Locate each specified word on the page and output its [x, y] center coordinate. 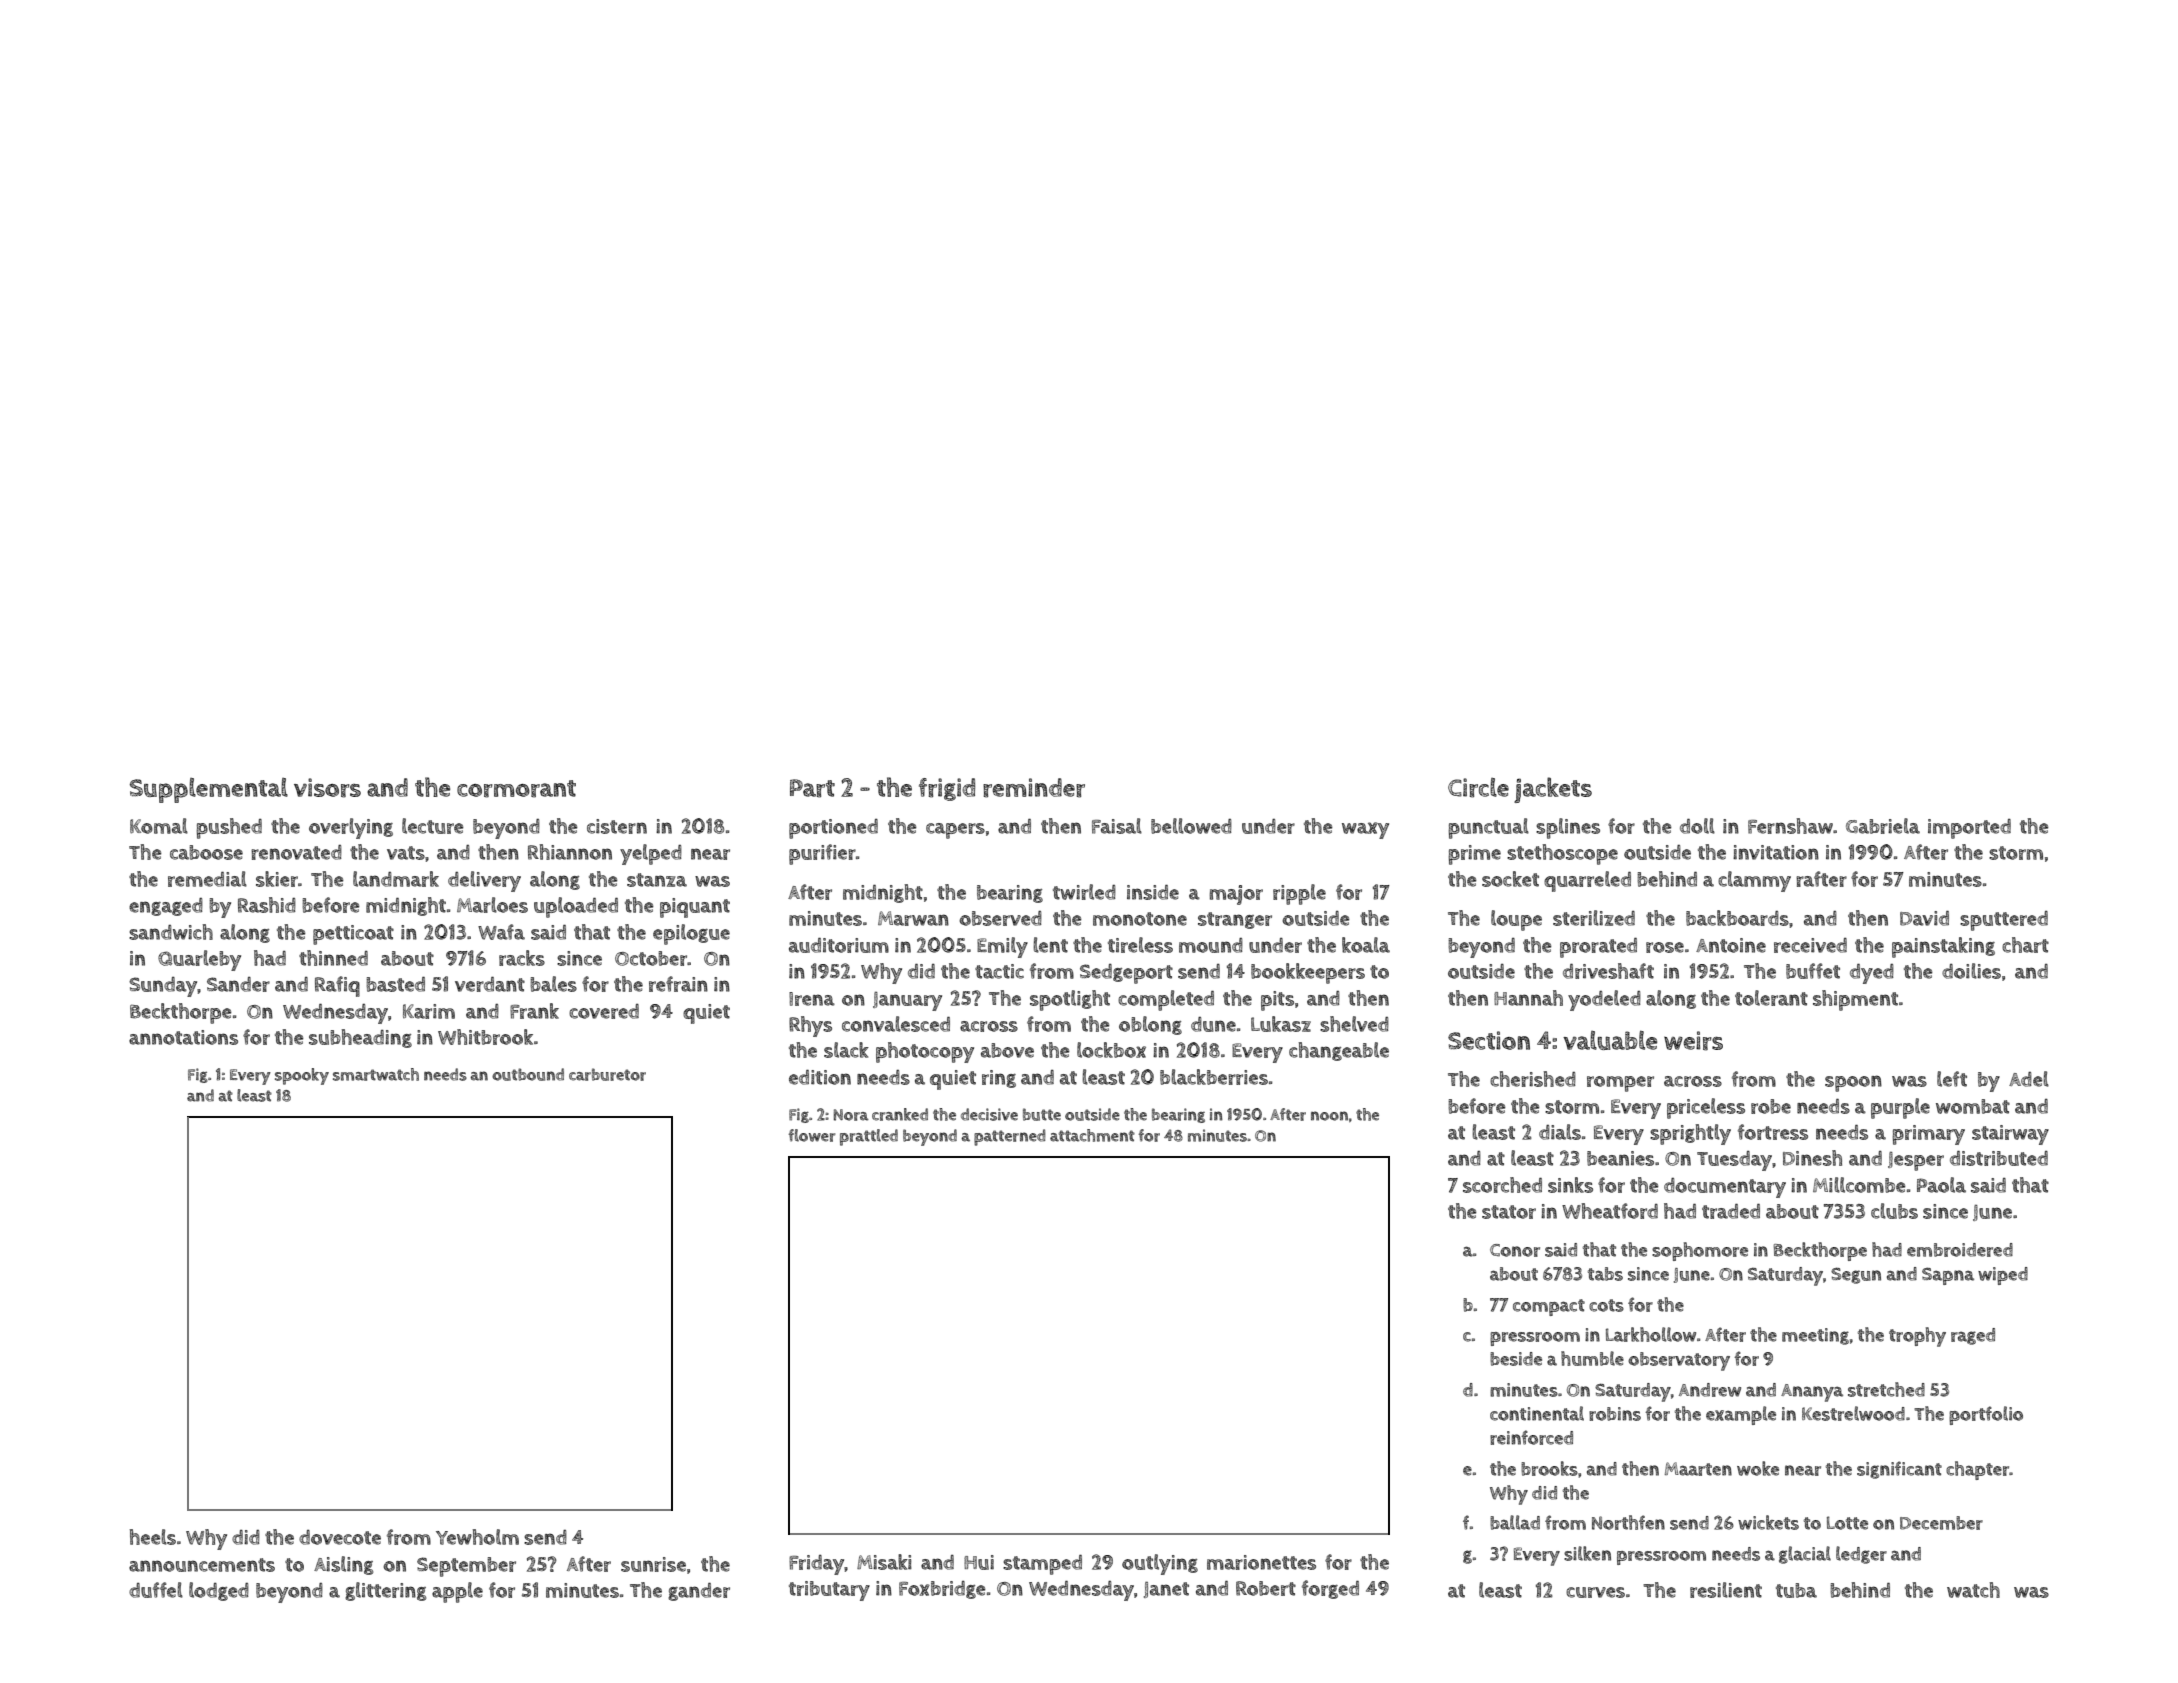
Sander [238, 984]
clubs [1894, 1211]
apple [457, 1592]
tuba [1796, 1590]
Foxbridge [942, 1590]
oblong [1150, 1025]
